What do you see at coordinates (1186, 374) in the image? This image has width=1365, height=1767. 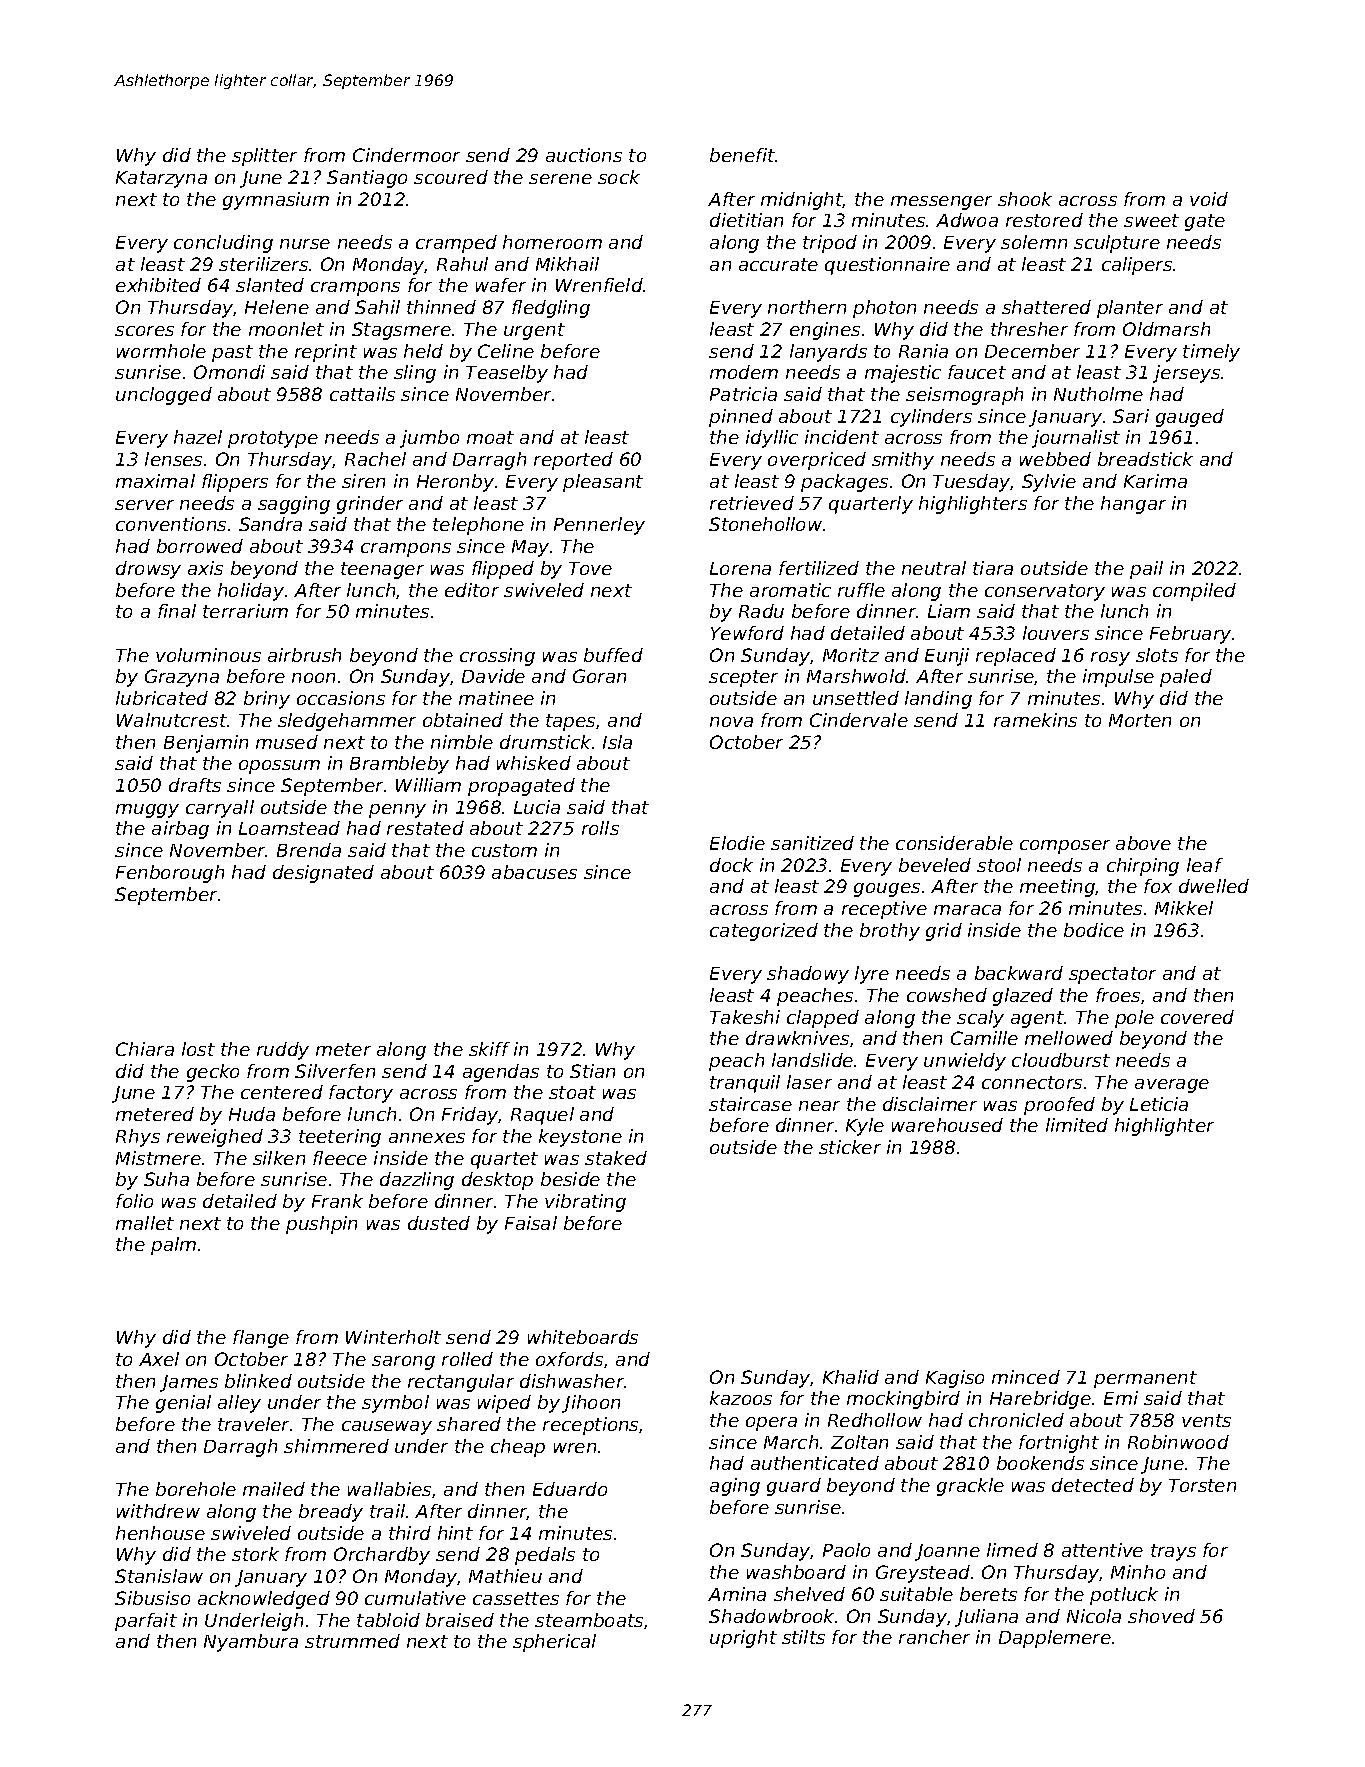 I see `jerseys` at bounding box center [1186, 374].
